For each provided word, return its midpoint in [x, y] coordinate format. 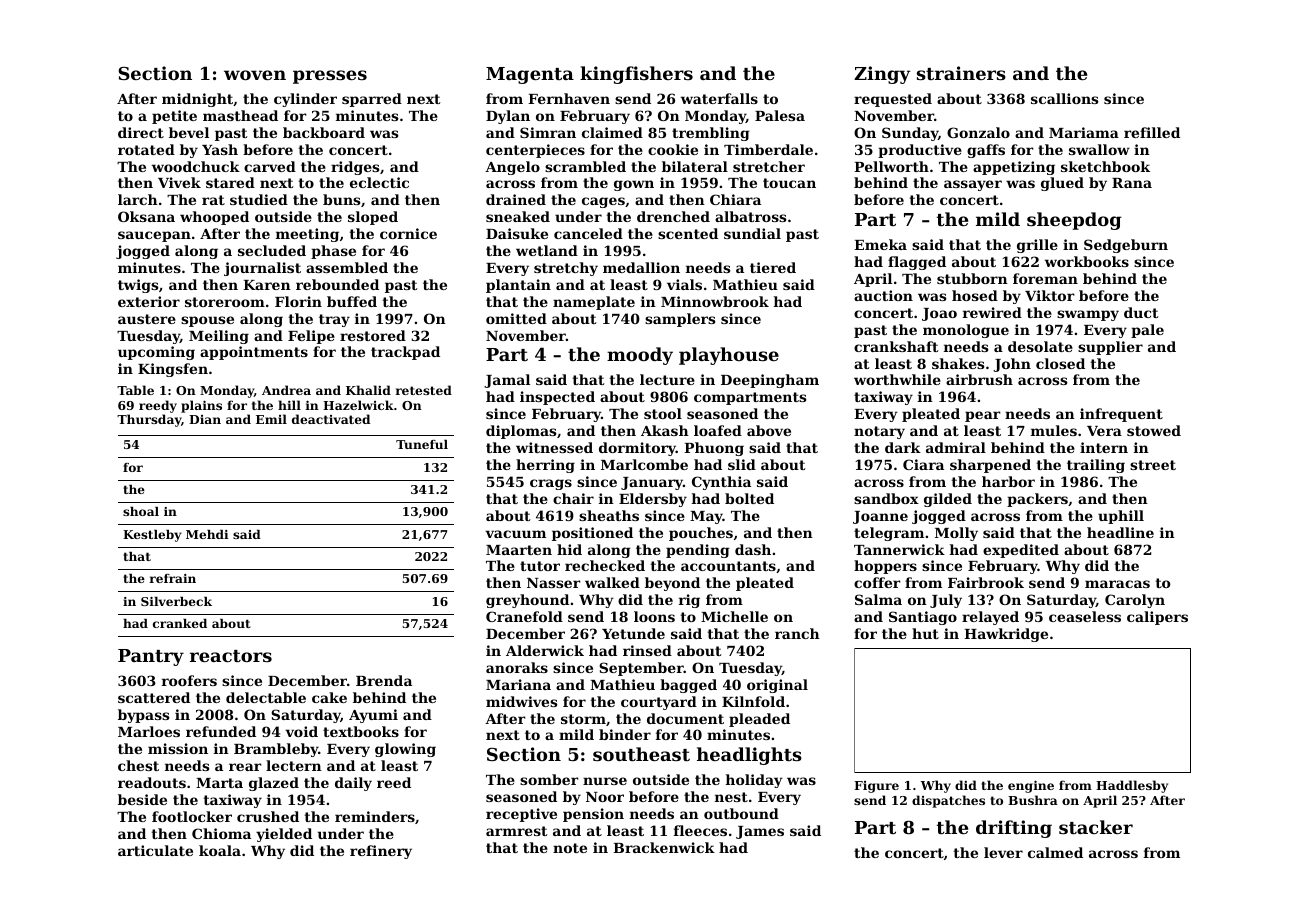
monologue [966, 331]
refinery [381, 852]
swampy [1088, 315]
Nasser [554, 583]
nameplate [594, 303]
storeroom [225, 302]
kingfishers [636, 75]
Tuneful [422, 444]
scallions [1064, 98]
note [570, 848]
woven [255, 75]
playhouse [729, 356]
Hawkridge [1006, 635]
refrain [173, 578]
